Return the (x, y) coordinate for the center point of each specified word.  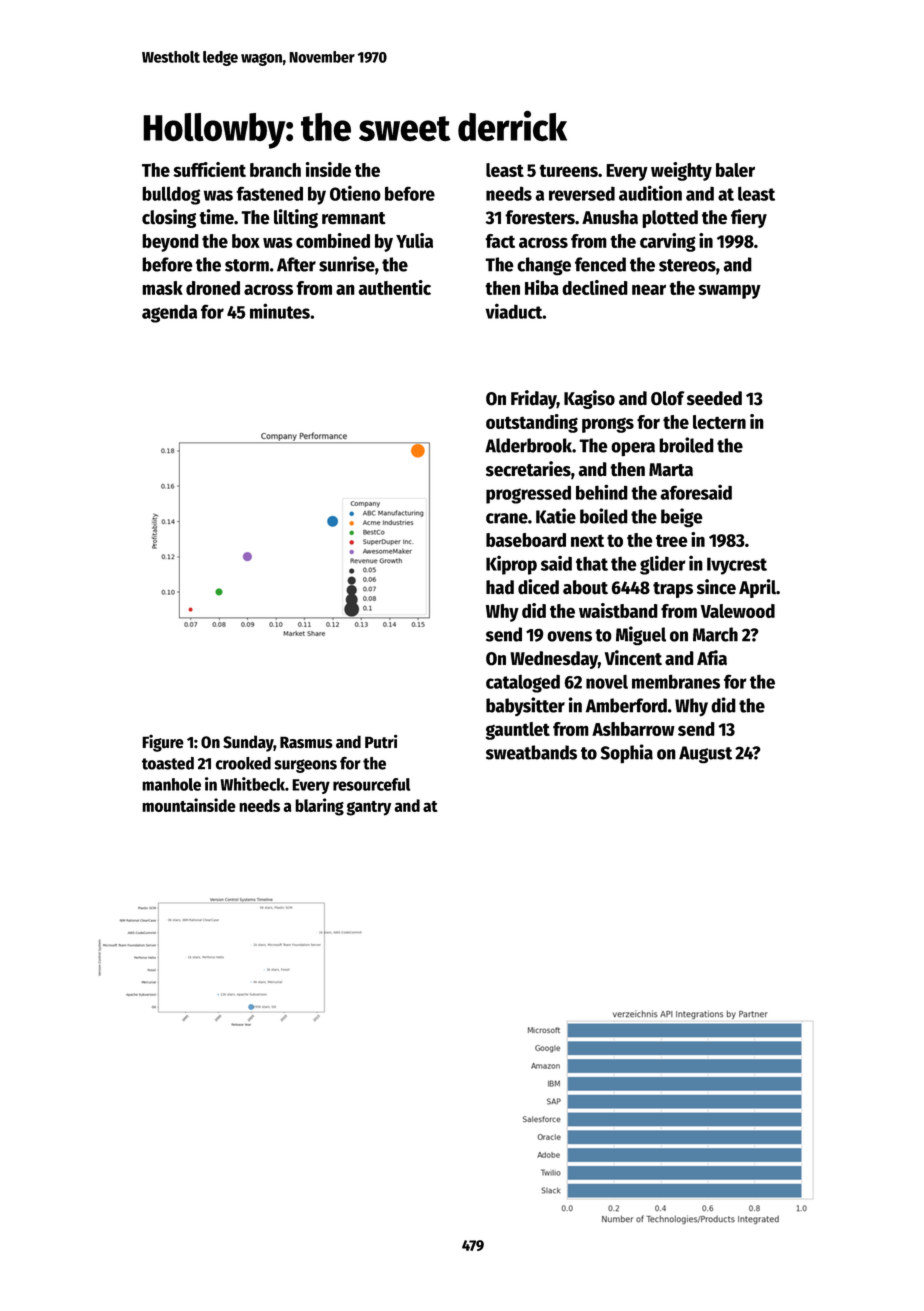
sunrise (347, 264)
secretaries (528, 469)
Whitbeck (252, 784)
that (592, 563)
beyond (170, 243)
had (500, 587)
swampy (729, 291)
